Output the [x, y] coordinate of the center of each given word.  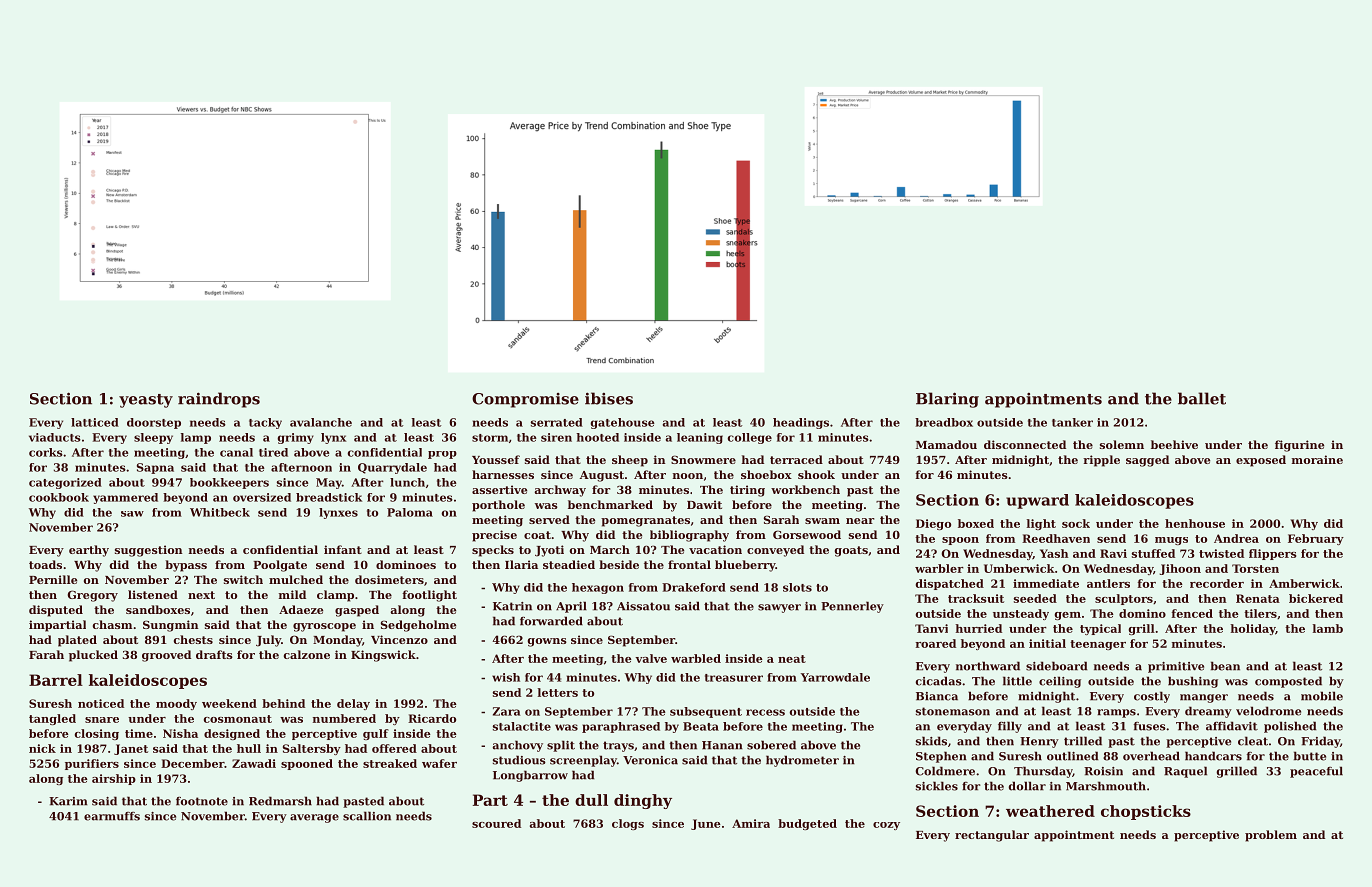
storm [490, 438]
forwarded [551, 621]
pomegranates [645, 521]
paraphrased [621, 727]
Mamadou [946, 444]
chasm [112, 624]
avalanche [321, 422]
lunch [407, 482]
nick [42, 748]
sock [1076, 523]
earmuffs [112, 816]
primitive [1176, 667]
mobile [1322, 696]
